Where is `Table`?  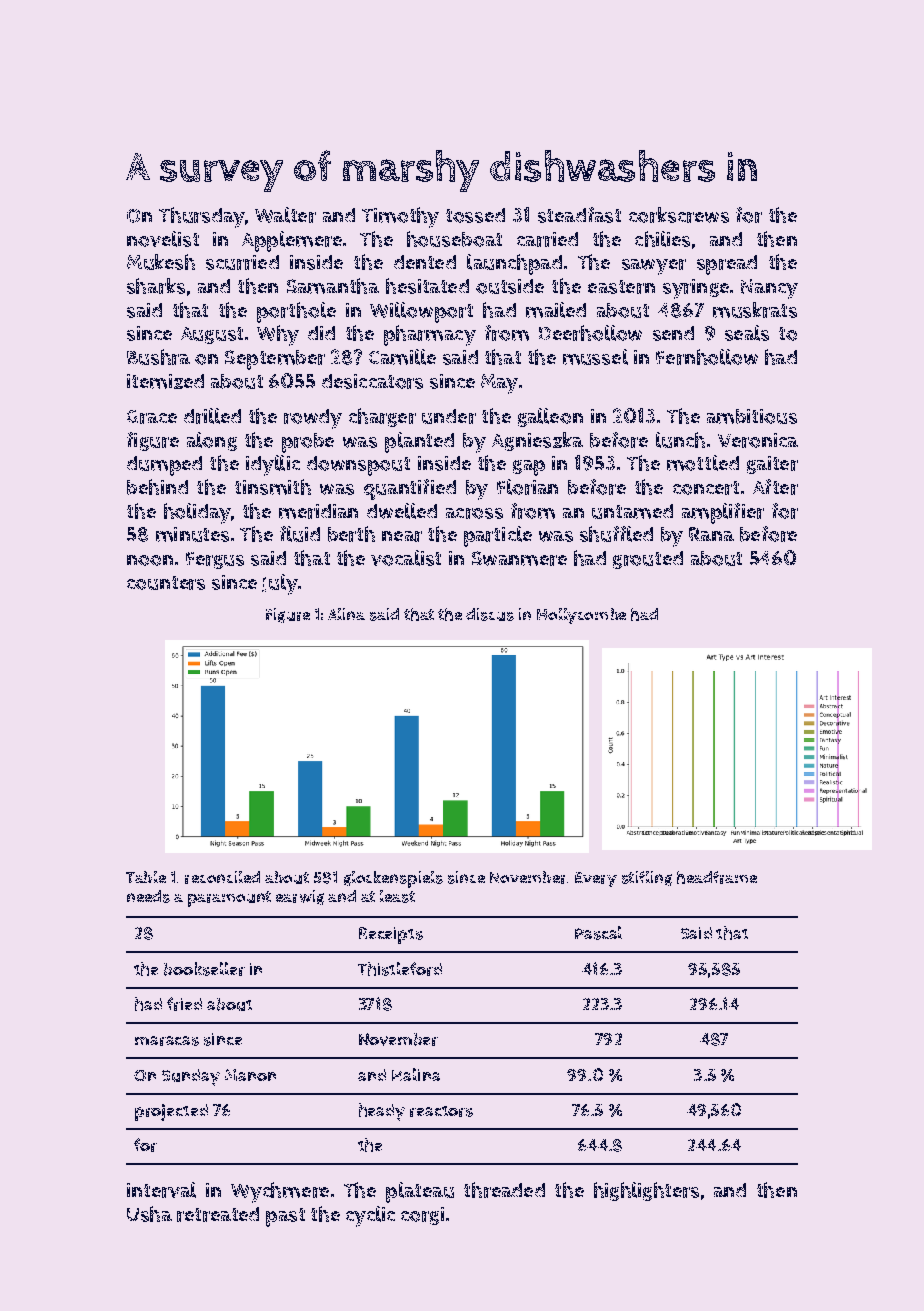 Table is located at coordinates (146, 877).
